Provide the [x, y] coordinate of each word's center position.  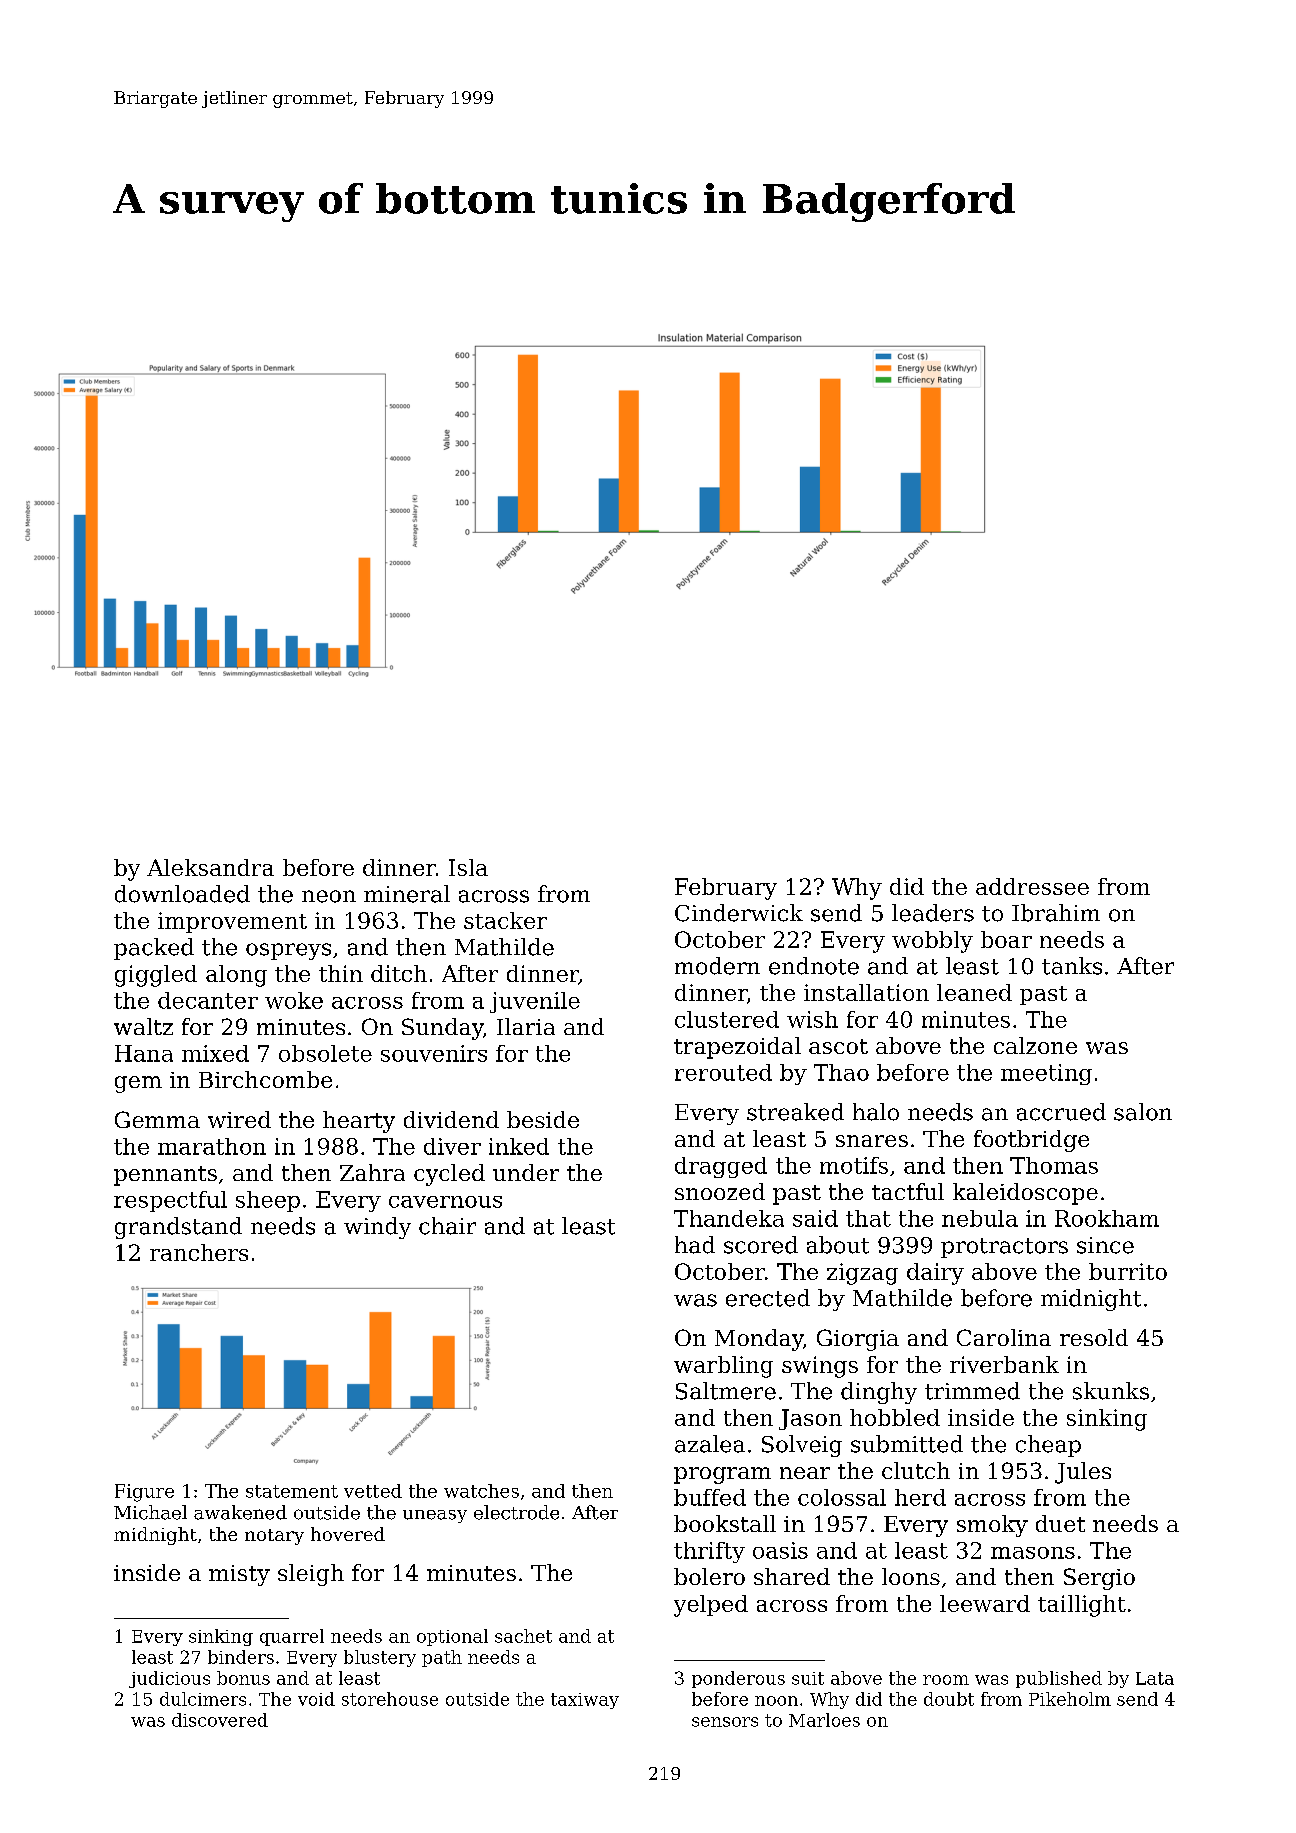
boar [1006, 939]
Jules [1083, 1473]
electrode [516, 1512]
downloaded [182, 894]
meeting [1046, 1074]
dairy [935, 1274]
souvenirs [434, 1053]
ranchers [199, 1252]
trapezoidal [737, 1048]
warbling [723, 1367]
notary [274, 1537]
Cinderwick [739, 913]
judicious [169, 1679]
